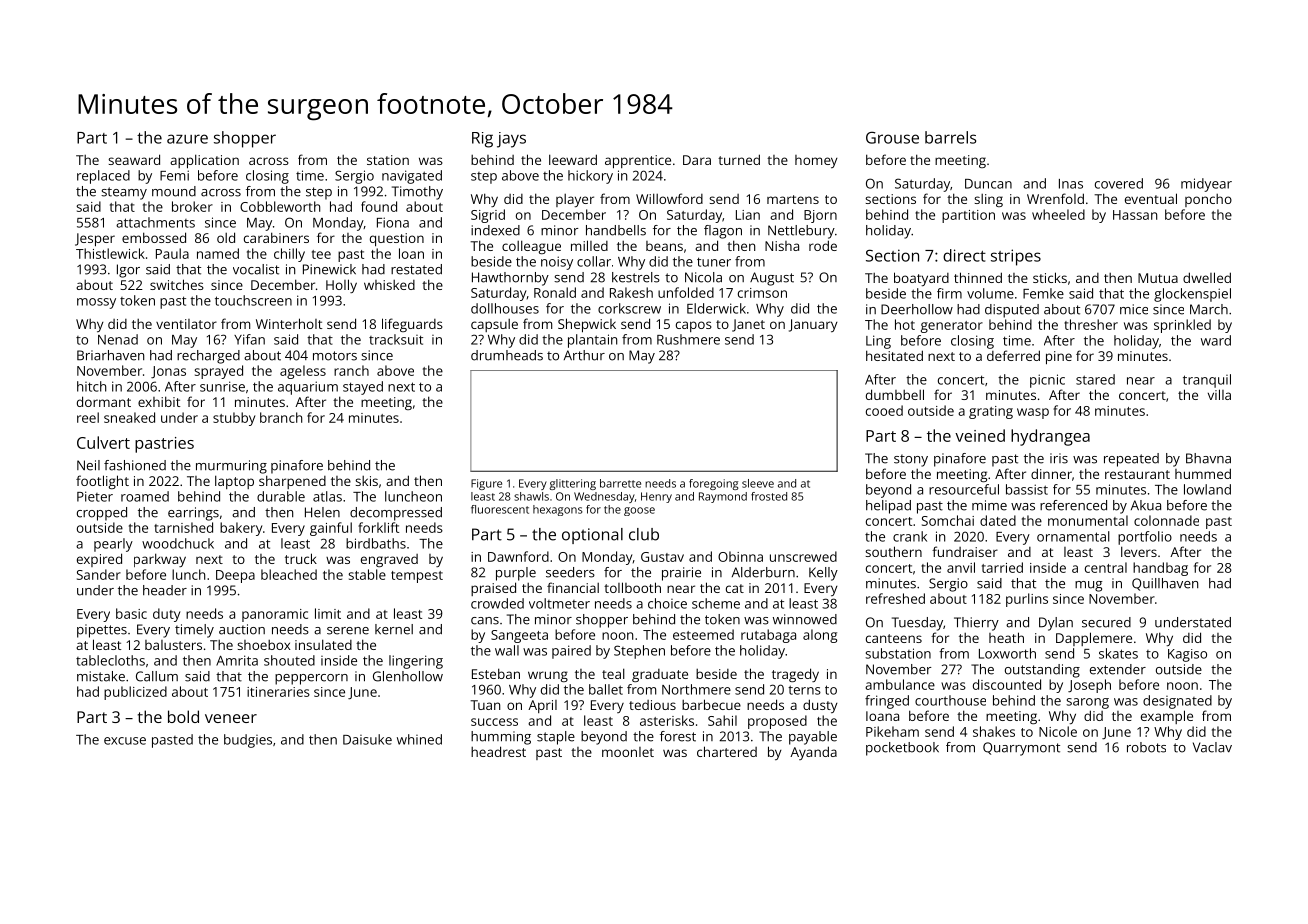 Image resolution: width=1308 pixels, height=924 pixels. What do you see at coordinates (660, 675) in the screenshot?
I see `graduate` at bounding box center [660, 675].
